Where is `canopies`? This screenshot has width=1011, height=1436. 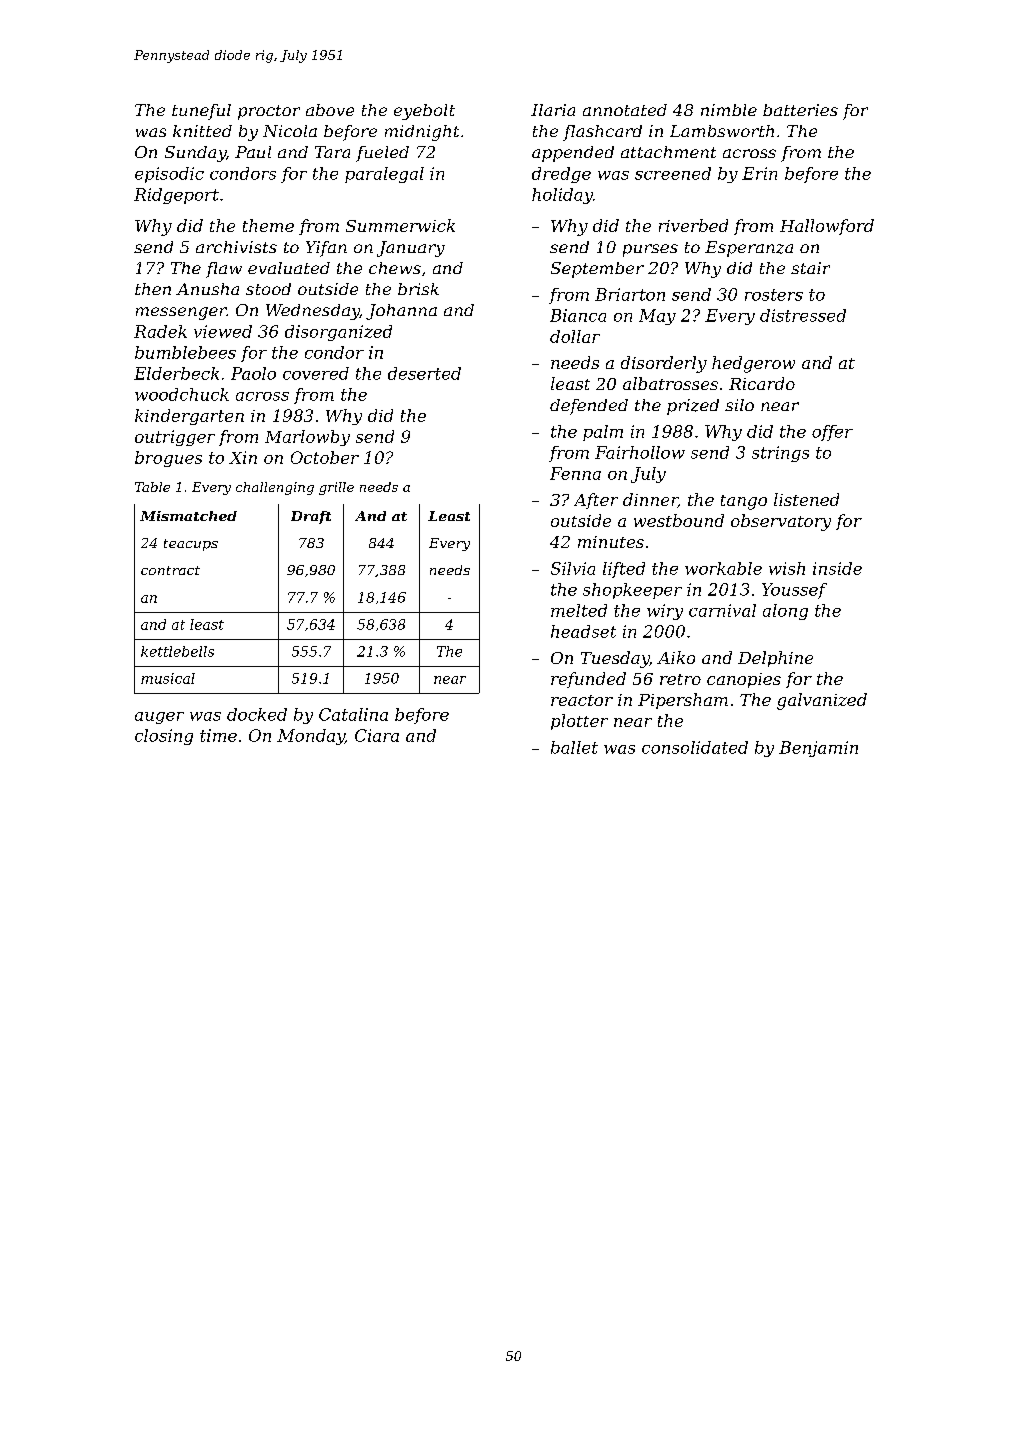 canopies is located at coordinates (744, 680).
